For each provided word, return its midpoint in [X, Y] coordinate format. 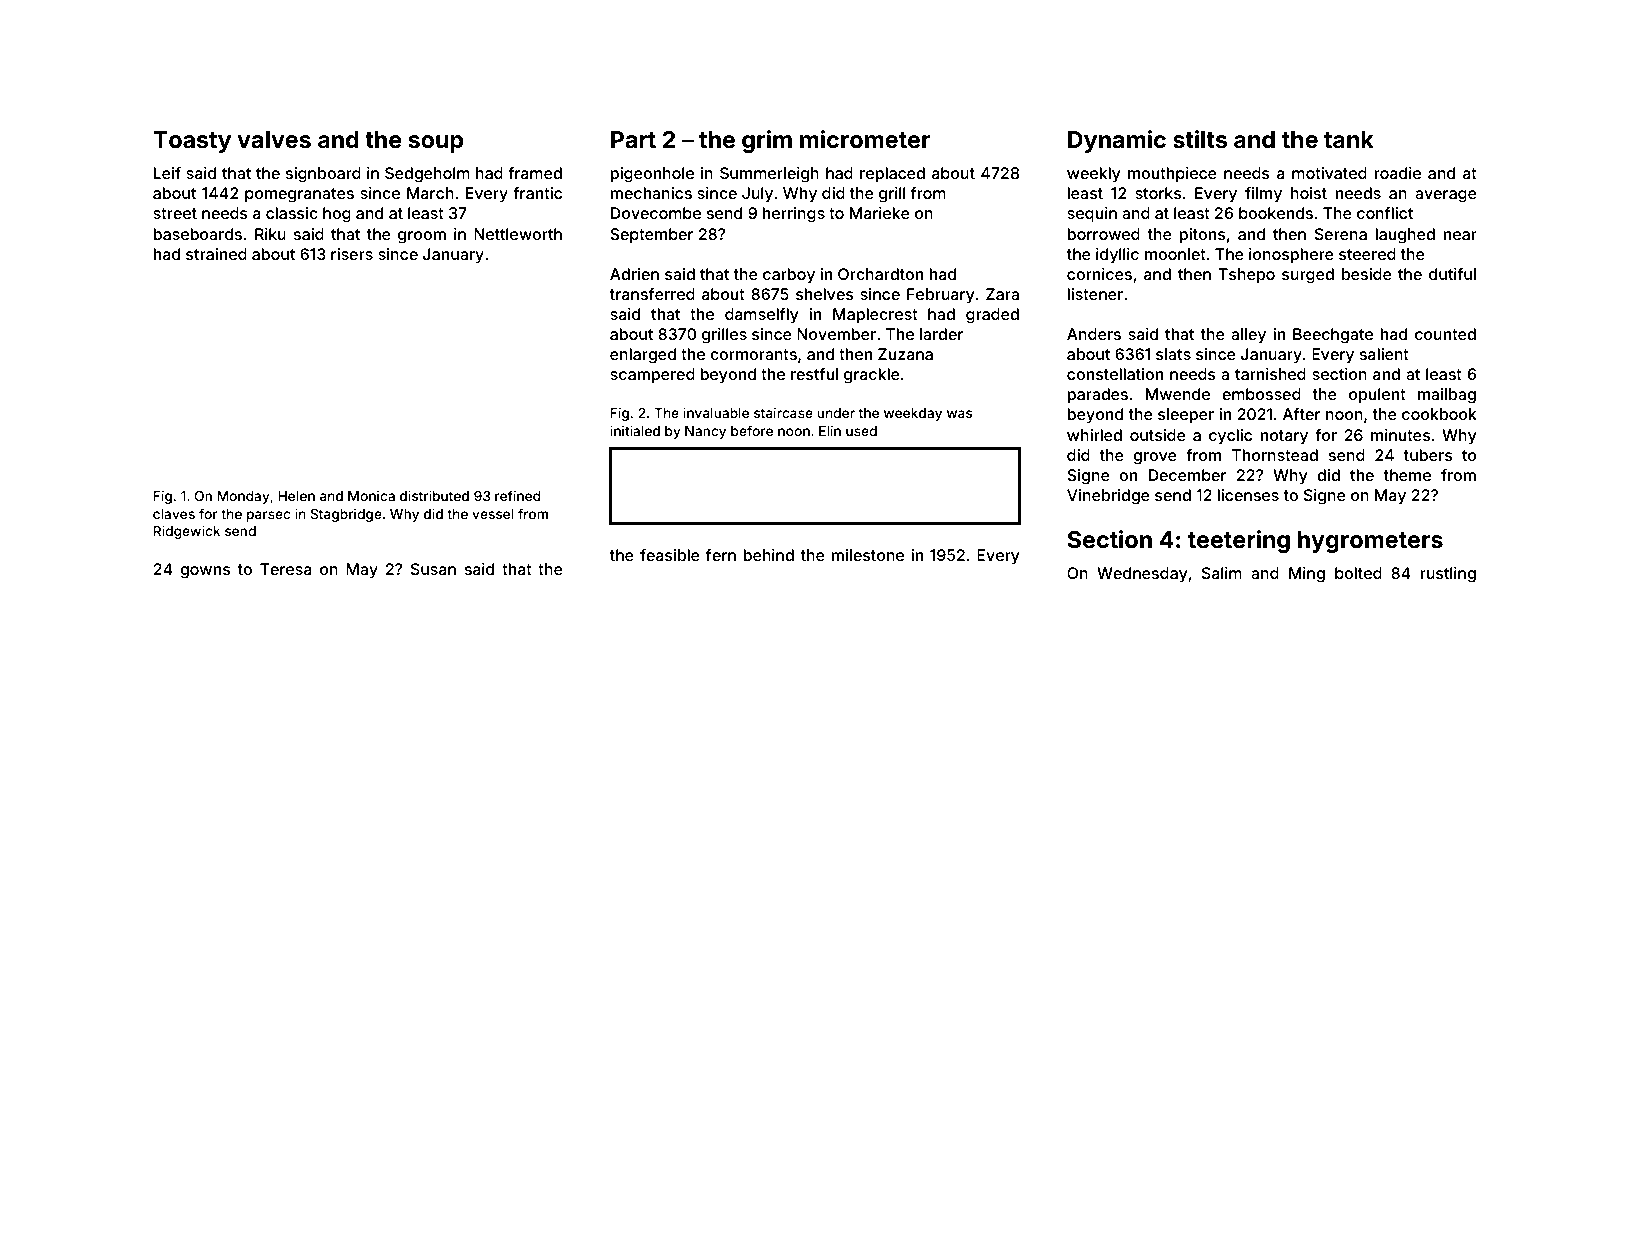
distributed [434, 495]
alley [1248, 336]
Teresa [286, 569]
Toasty [192, 142]
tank [1349, 140]
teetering [1239, 541]
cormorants [753, 354]
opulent [1377, 395]
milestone [867, 555]
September [651, 236]
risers [352, 254]
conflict [1385, 213]
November [836, 334]
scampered [652, 376]
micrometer [865, 139]
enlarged [643, 356]
